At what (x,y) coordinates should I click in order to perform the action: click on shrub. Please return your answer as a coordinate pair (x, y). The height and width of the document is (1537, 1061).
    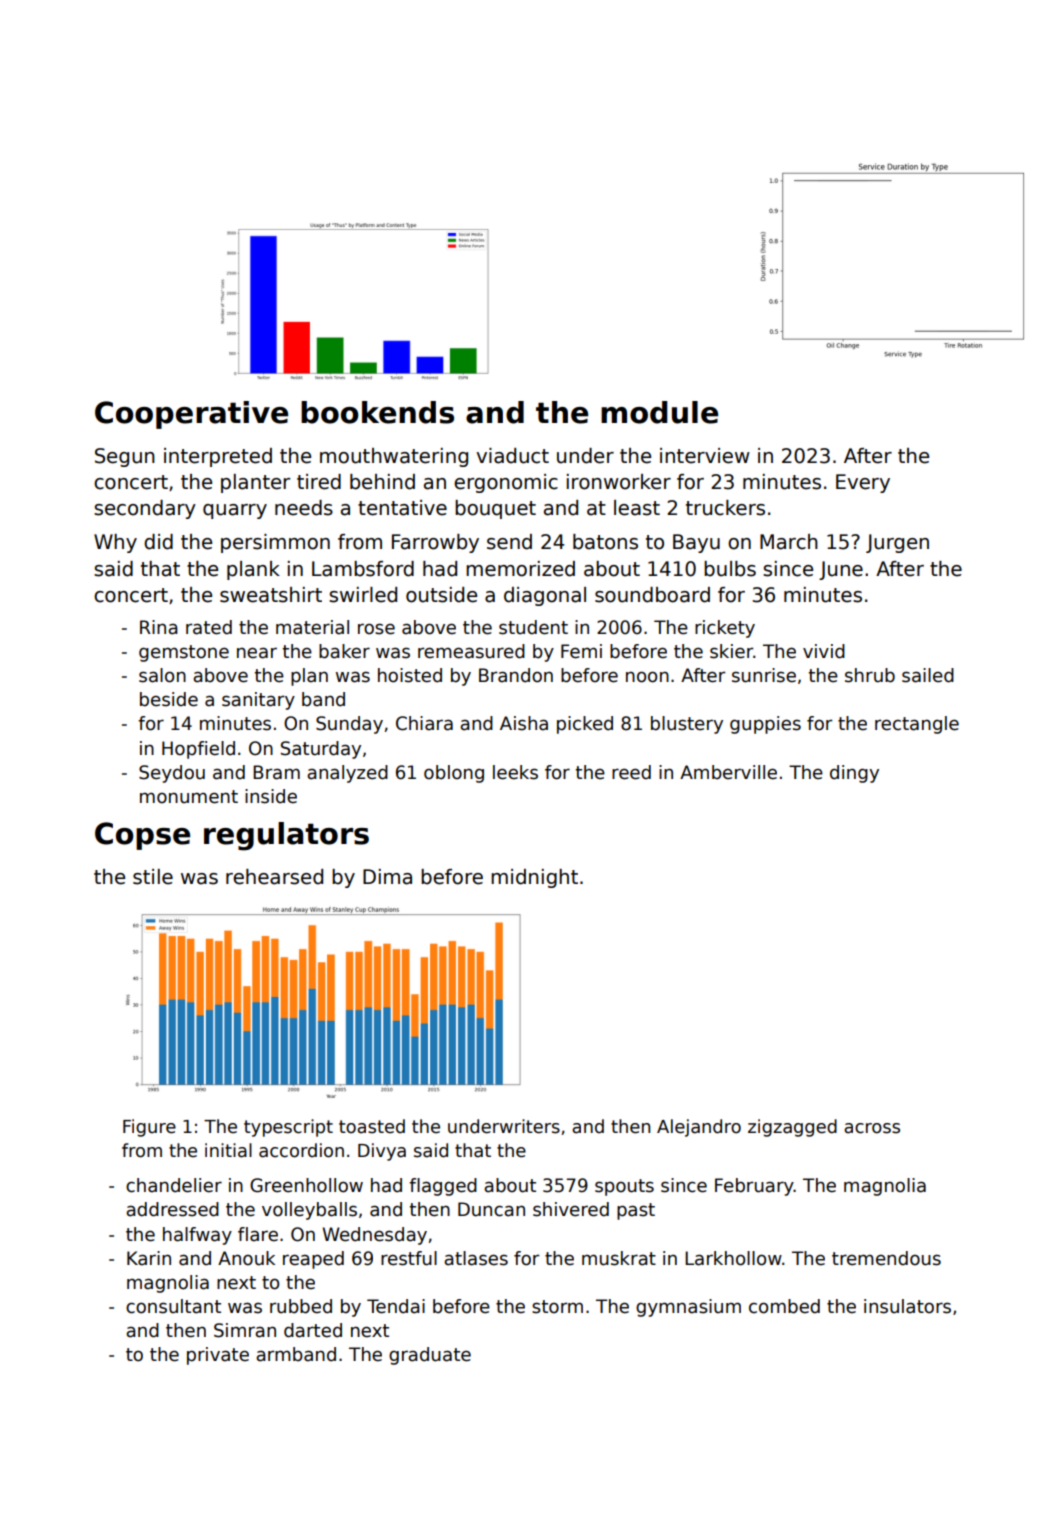
    Looking at the image, I should click on (870, 675).
